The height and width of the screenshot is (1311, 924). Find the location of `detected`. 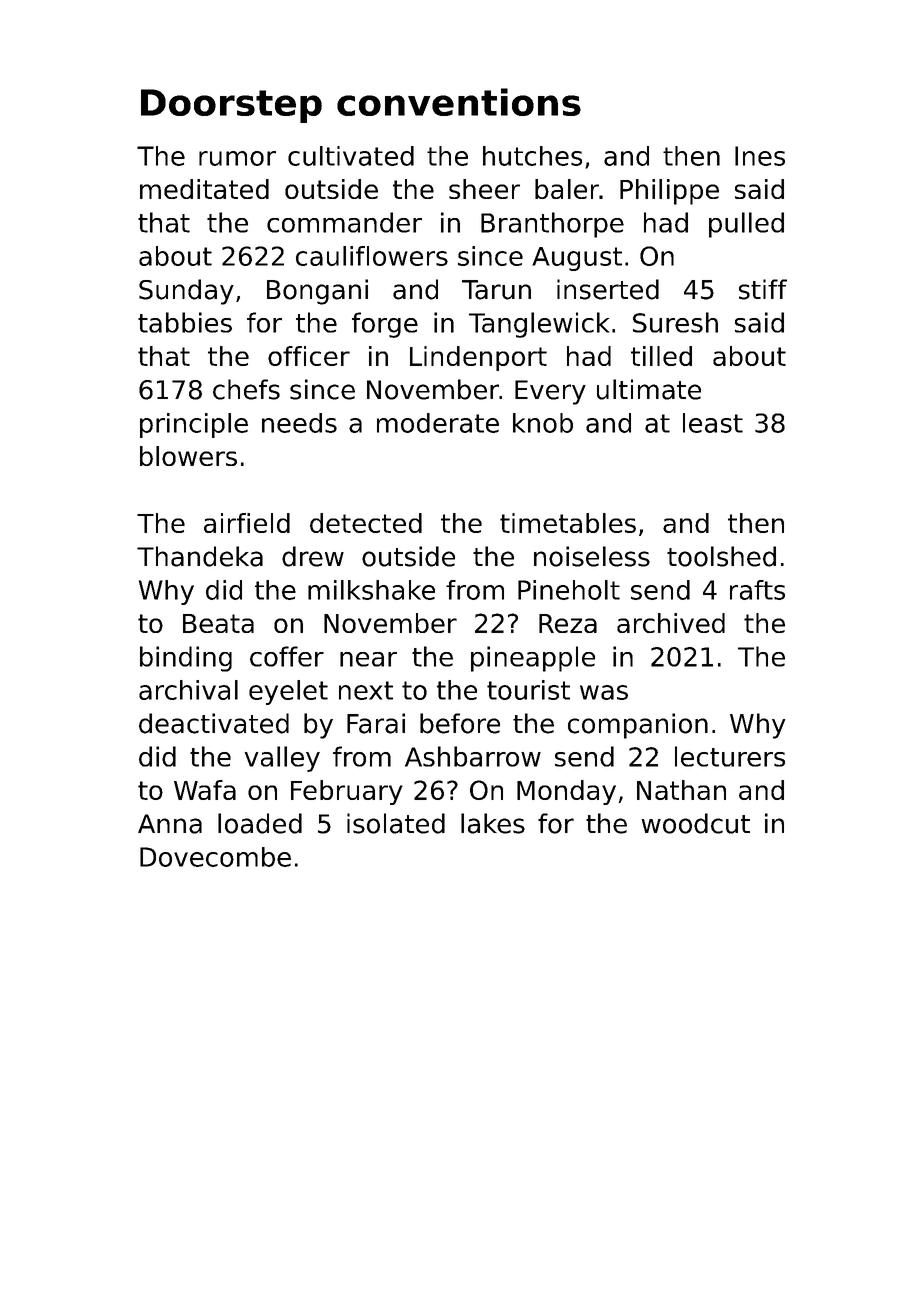

detected is located at coordinates (366, 523).
